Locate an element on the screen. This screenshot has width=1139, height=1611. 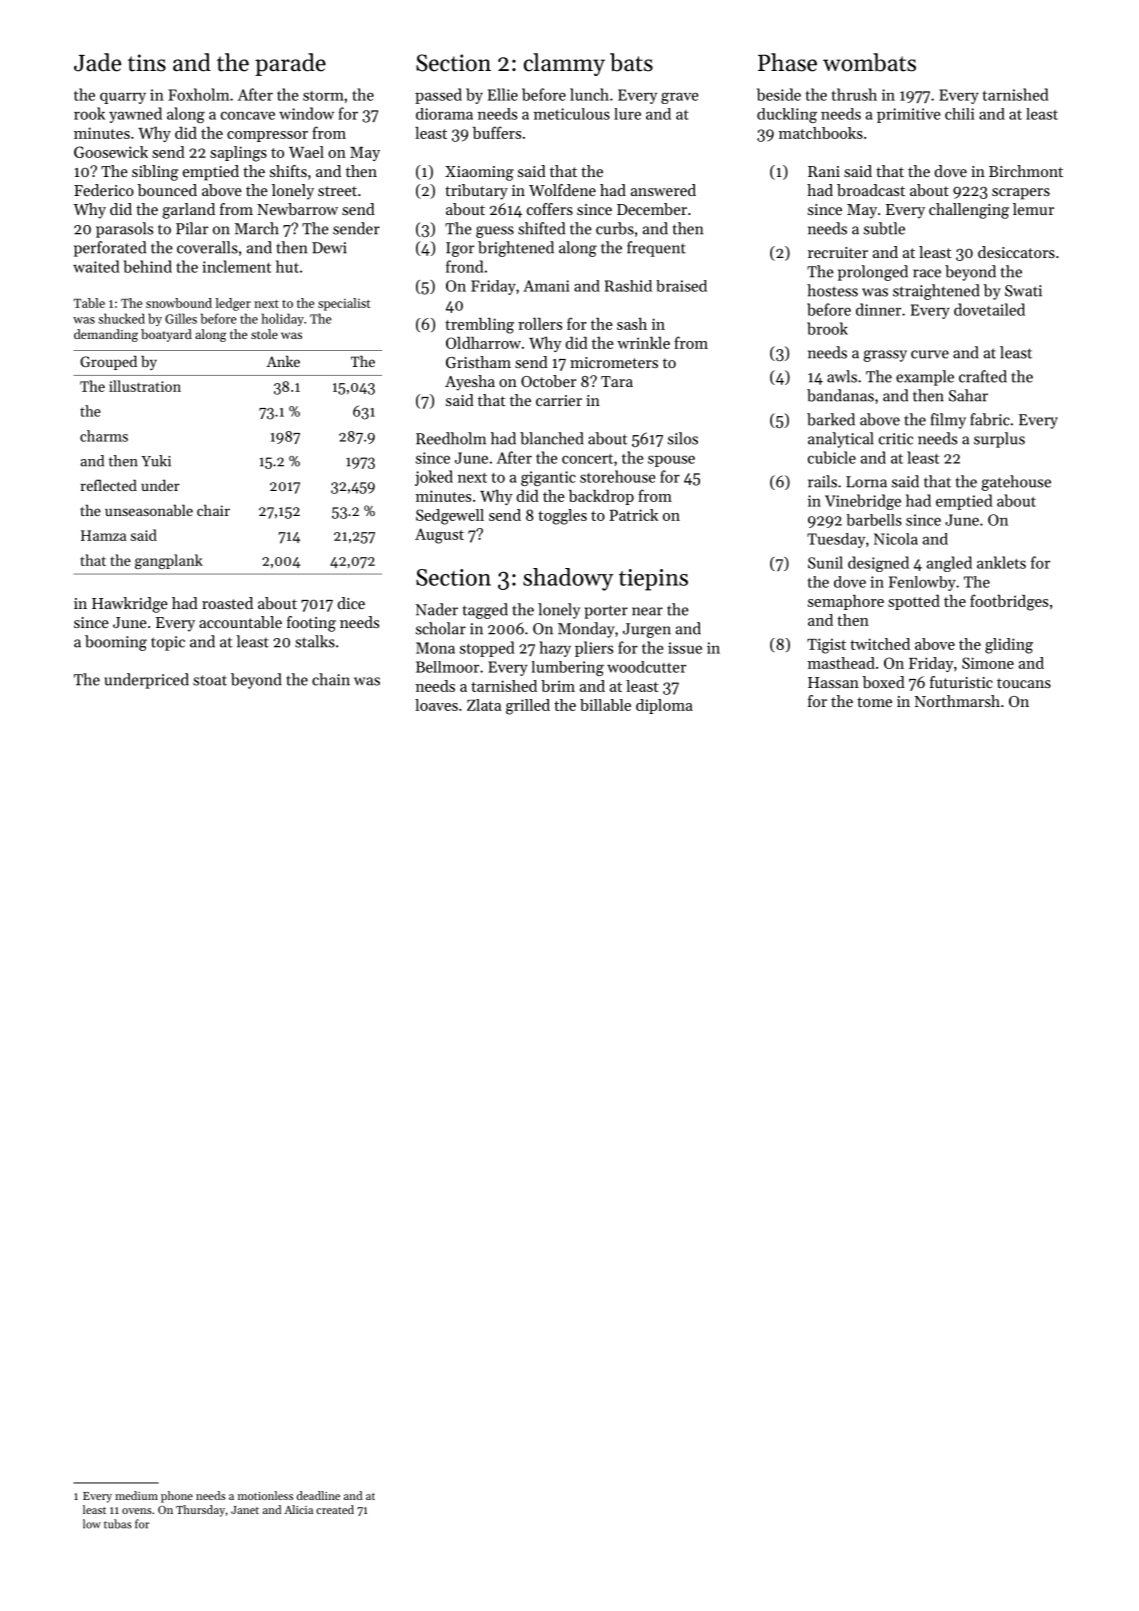
booming is located at coordinates (116, 643).
